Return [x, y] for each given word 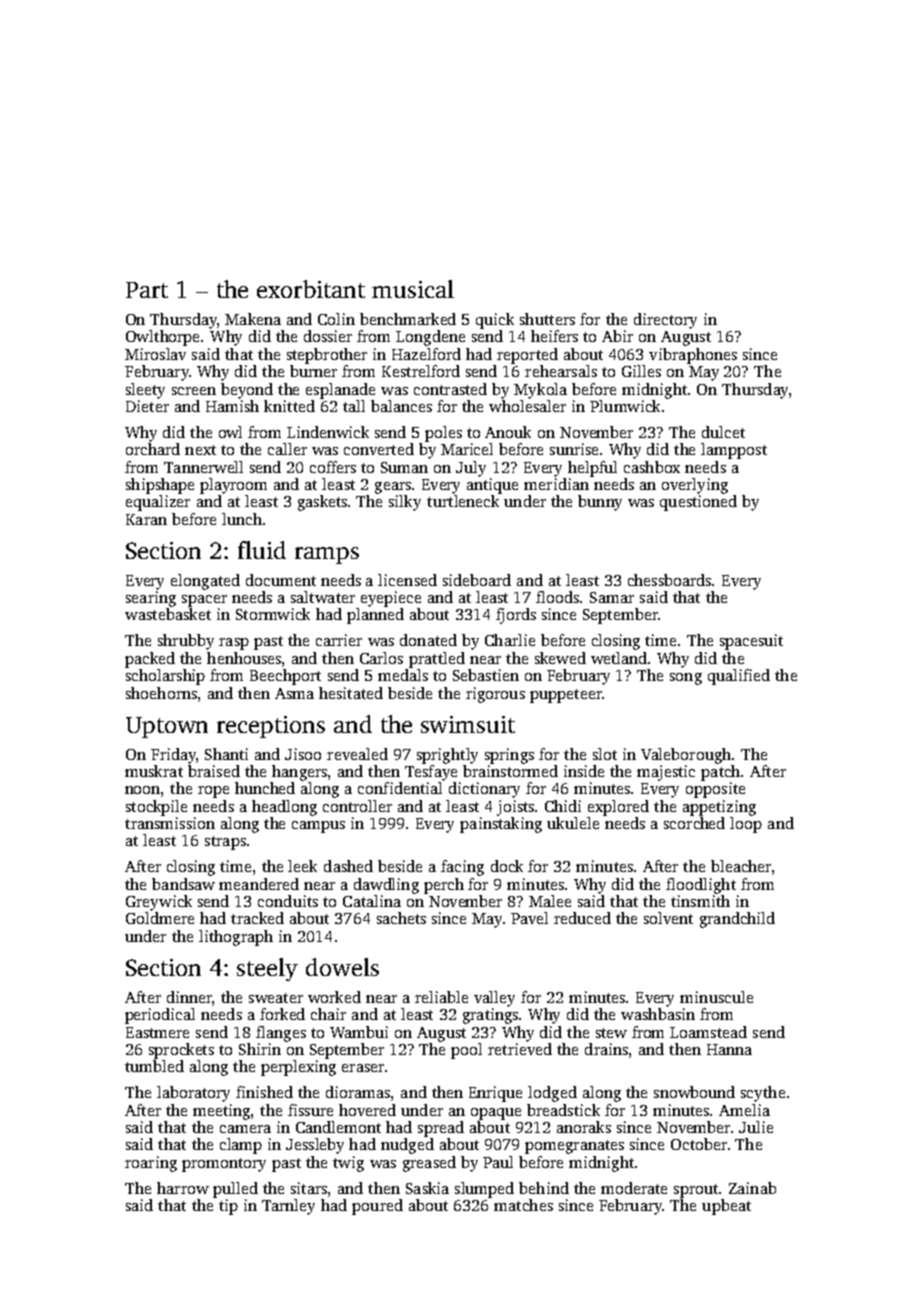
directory [665, 321]
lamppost [734, 451]
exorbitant [311, 289]
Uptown [167, 727]
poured [377, 1207]
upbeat [726, 1207]
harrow [183, 1188]
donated [428, 640]
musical [413, 289]
